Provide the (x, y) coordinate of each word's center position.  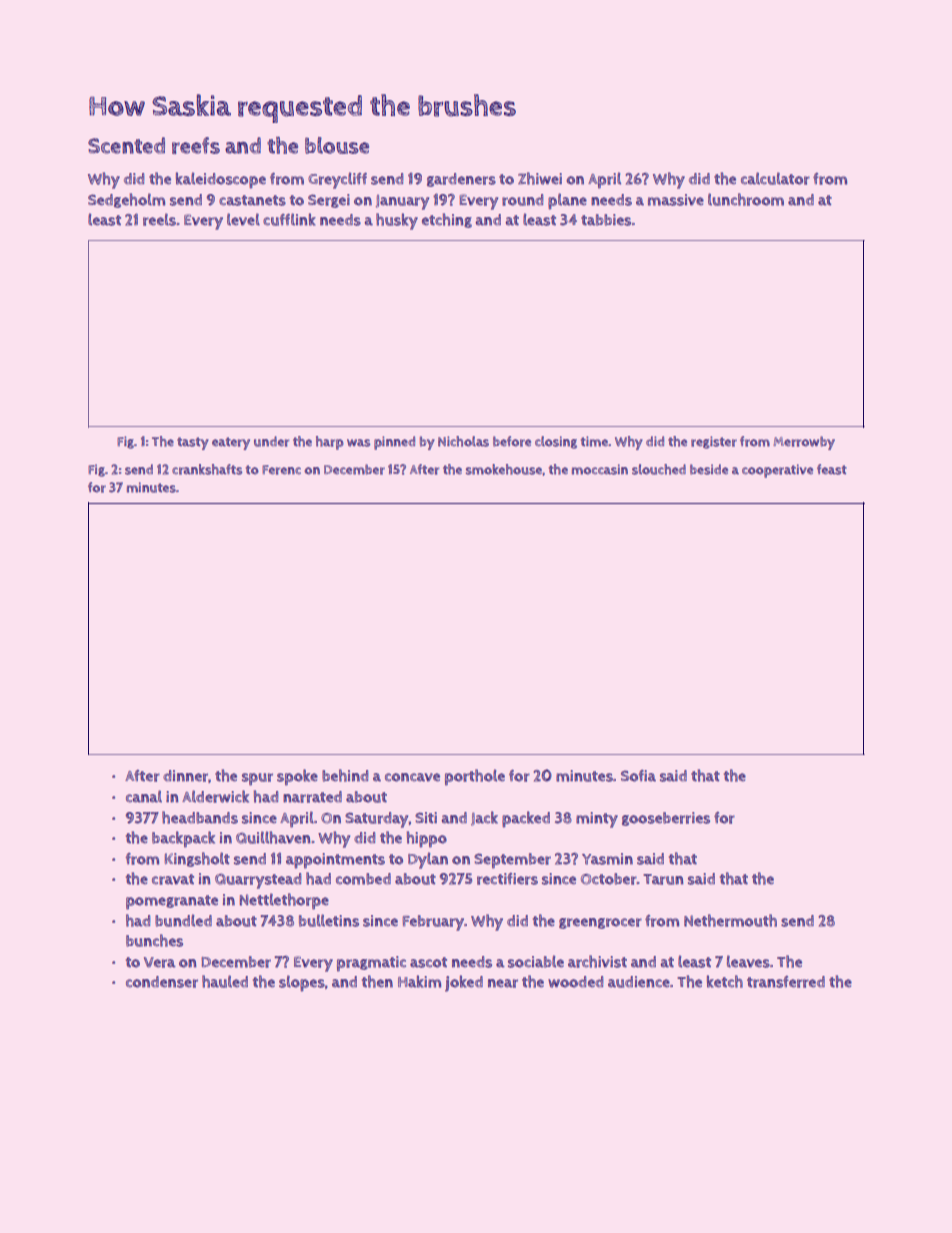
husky (397, 221)
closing (556, 442)
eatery (231, 443)
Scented (126, 145)
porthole (475, 777)
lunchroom (746, 199)
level (243, 219)
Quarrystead (258, 881)
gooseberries (666, 819)
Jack (484, 818)
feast (832, 469)
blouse (337, 145)
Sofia (638, 776)
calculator (775, 178)
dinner (185, 776)
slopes (302, 983)
